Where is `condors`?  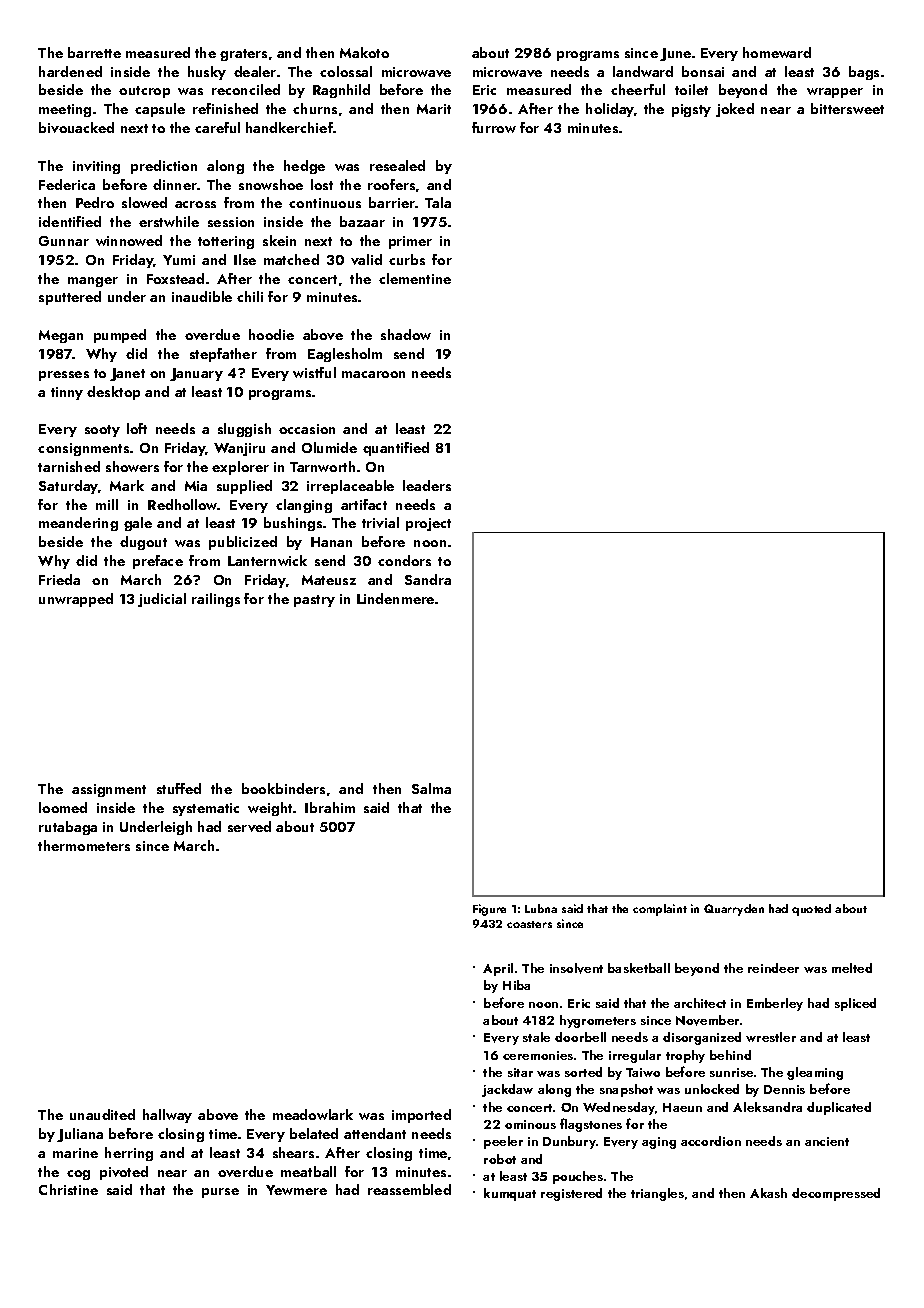
condors is located at coordinates (404, 560).
